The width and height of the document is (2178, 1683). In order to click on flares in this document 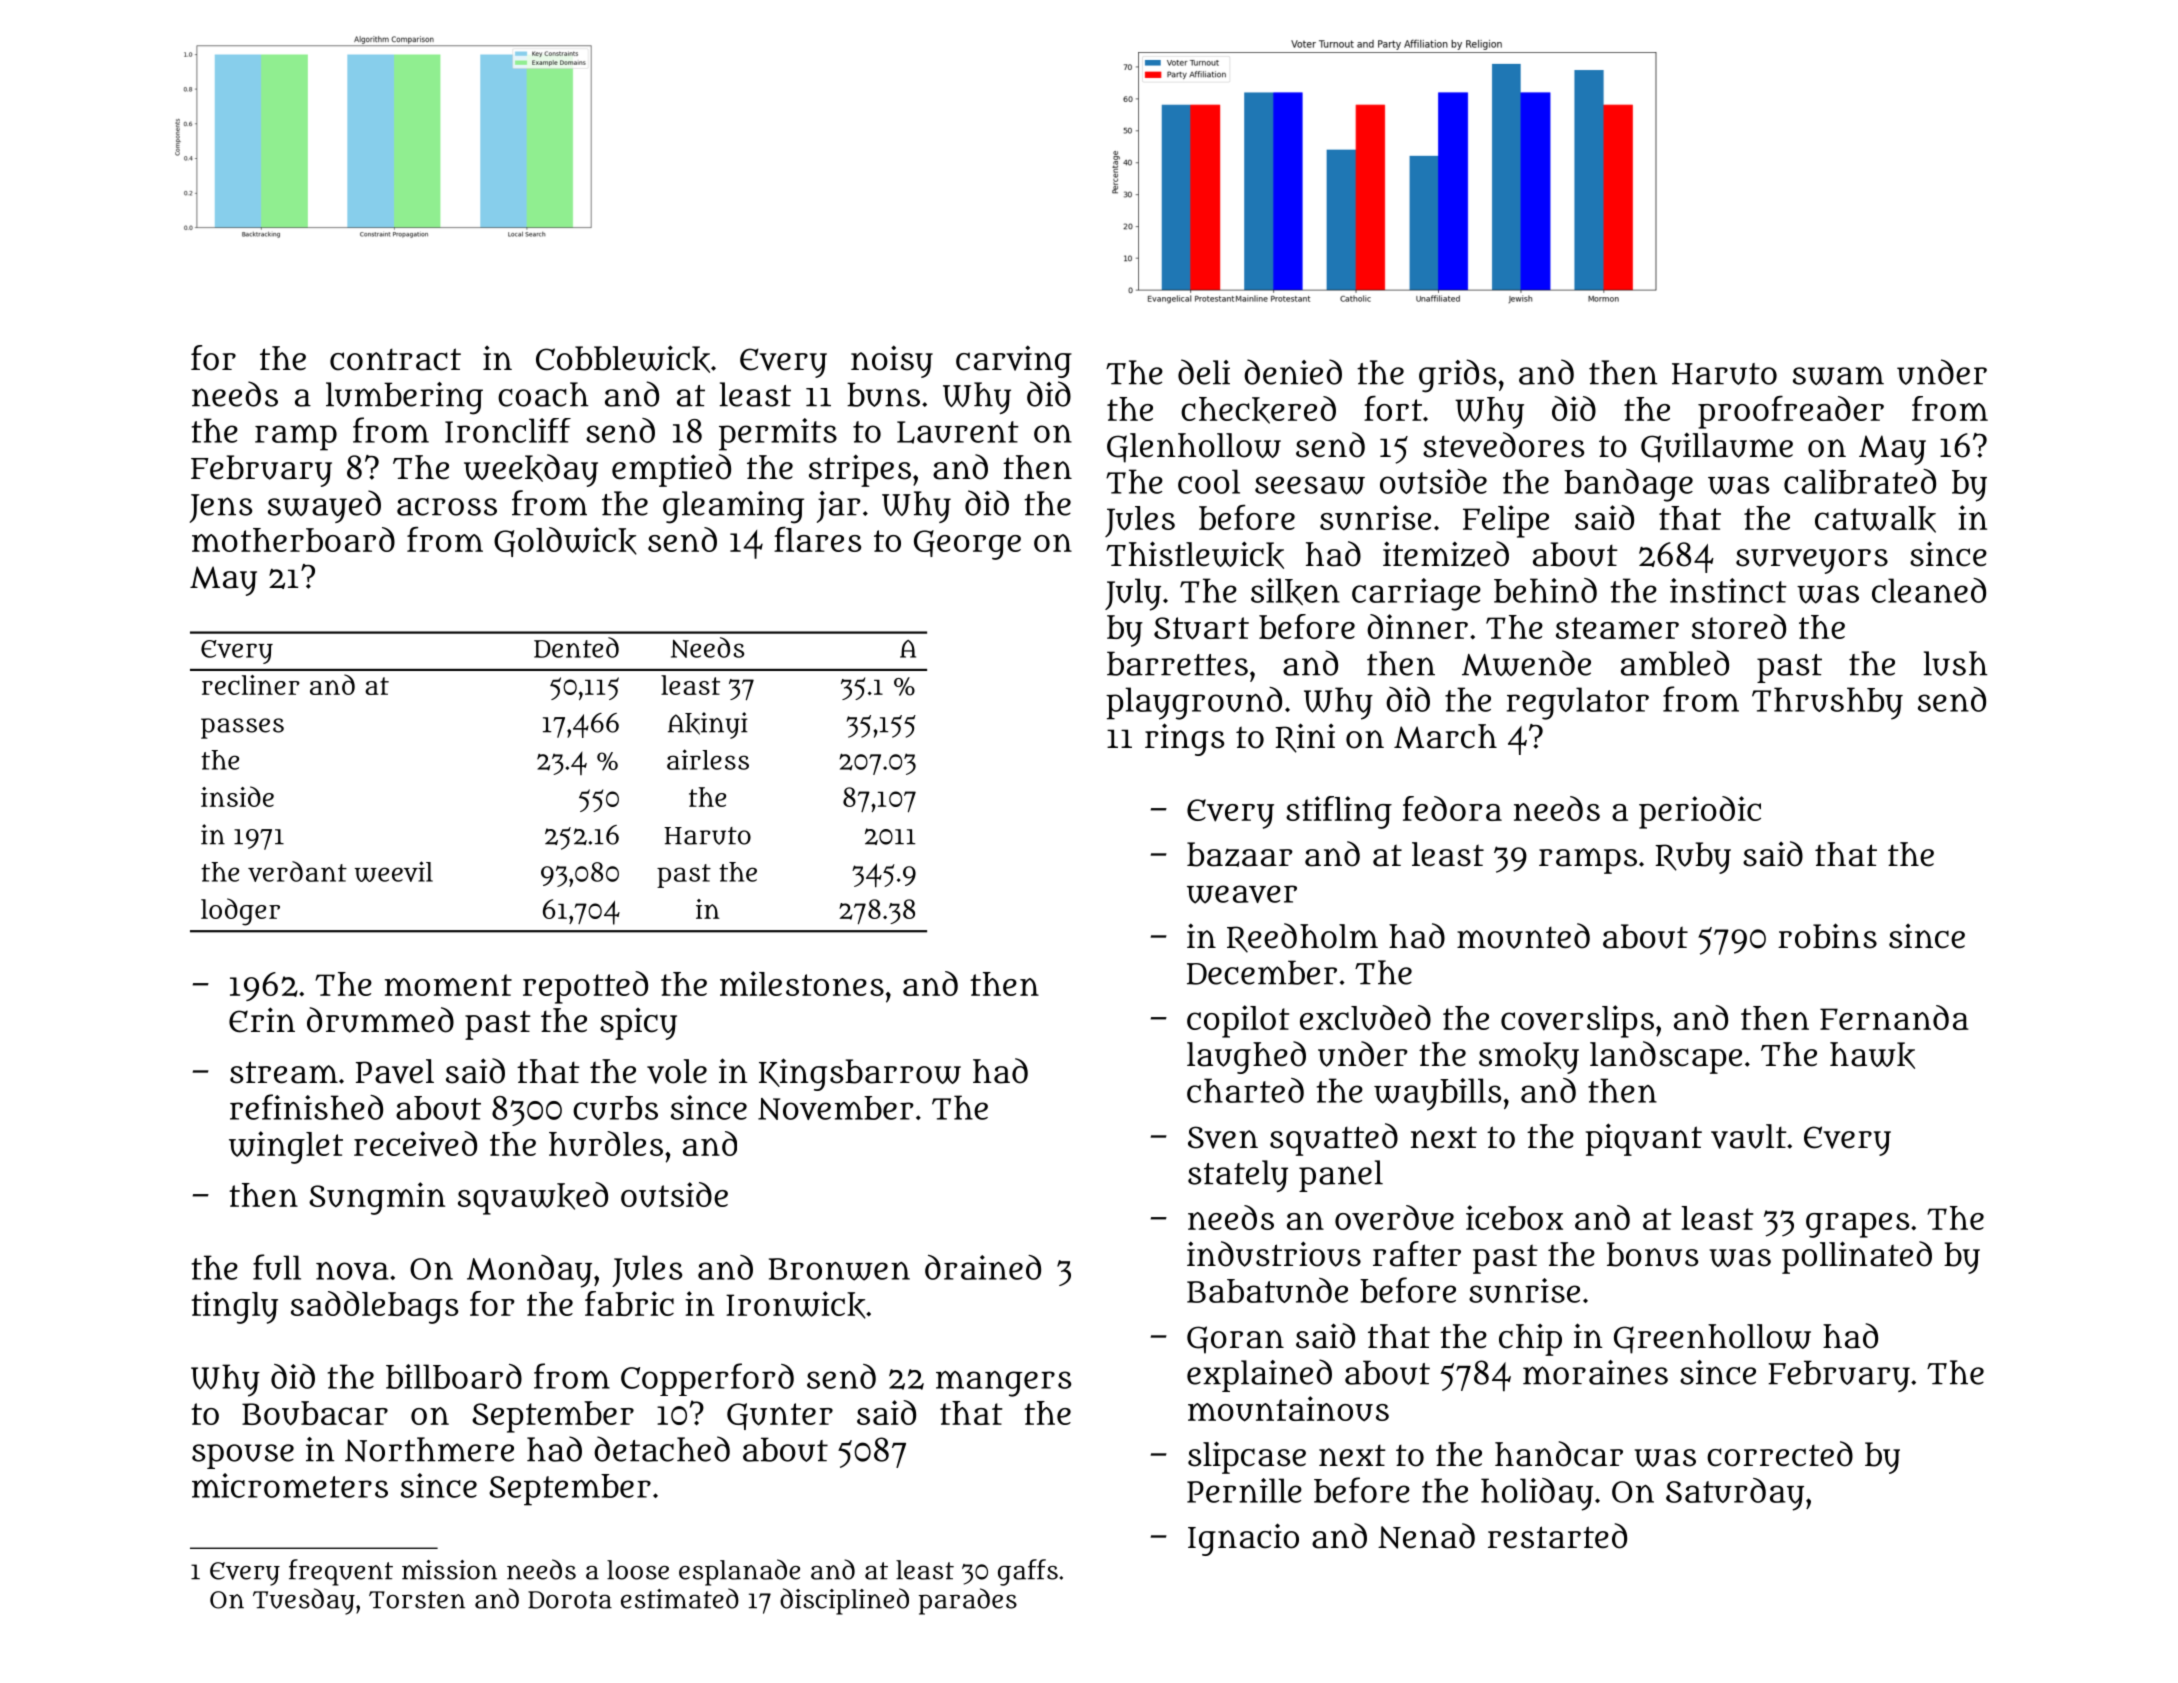, I will do `click(817, 539)`.
